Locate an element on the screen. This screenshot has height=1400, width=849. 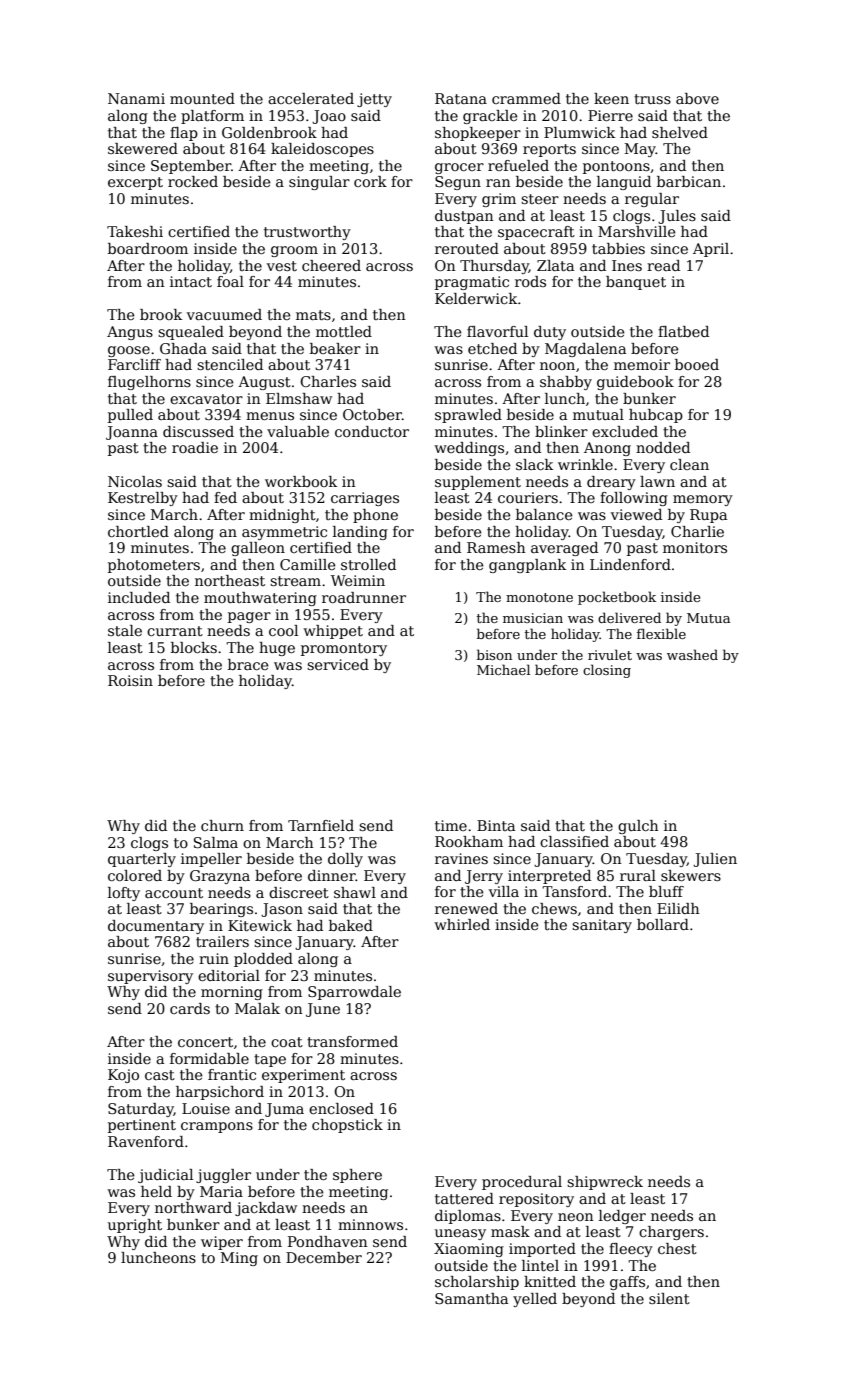
Kelderwick is located at coordinates (476, 298).
